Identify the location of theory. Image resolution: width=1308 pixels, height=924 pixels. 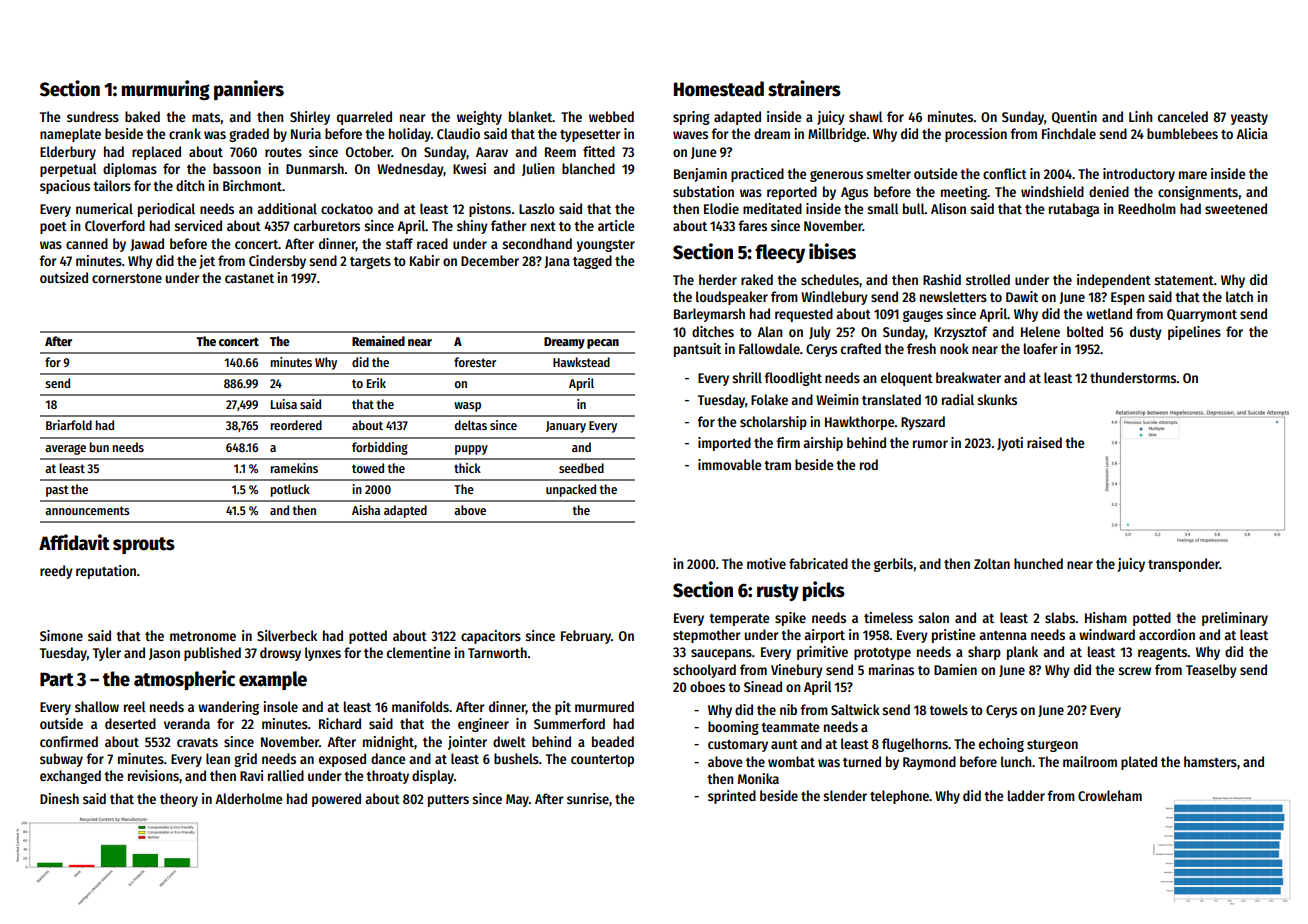
(179, 800).
